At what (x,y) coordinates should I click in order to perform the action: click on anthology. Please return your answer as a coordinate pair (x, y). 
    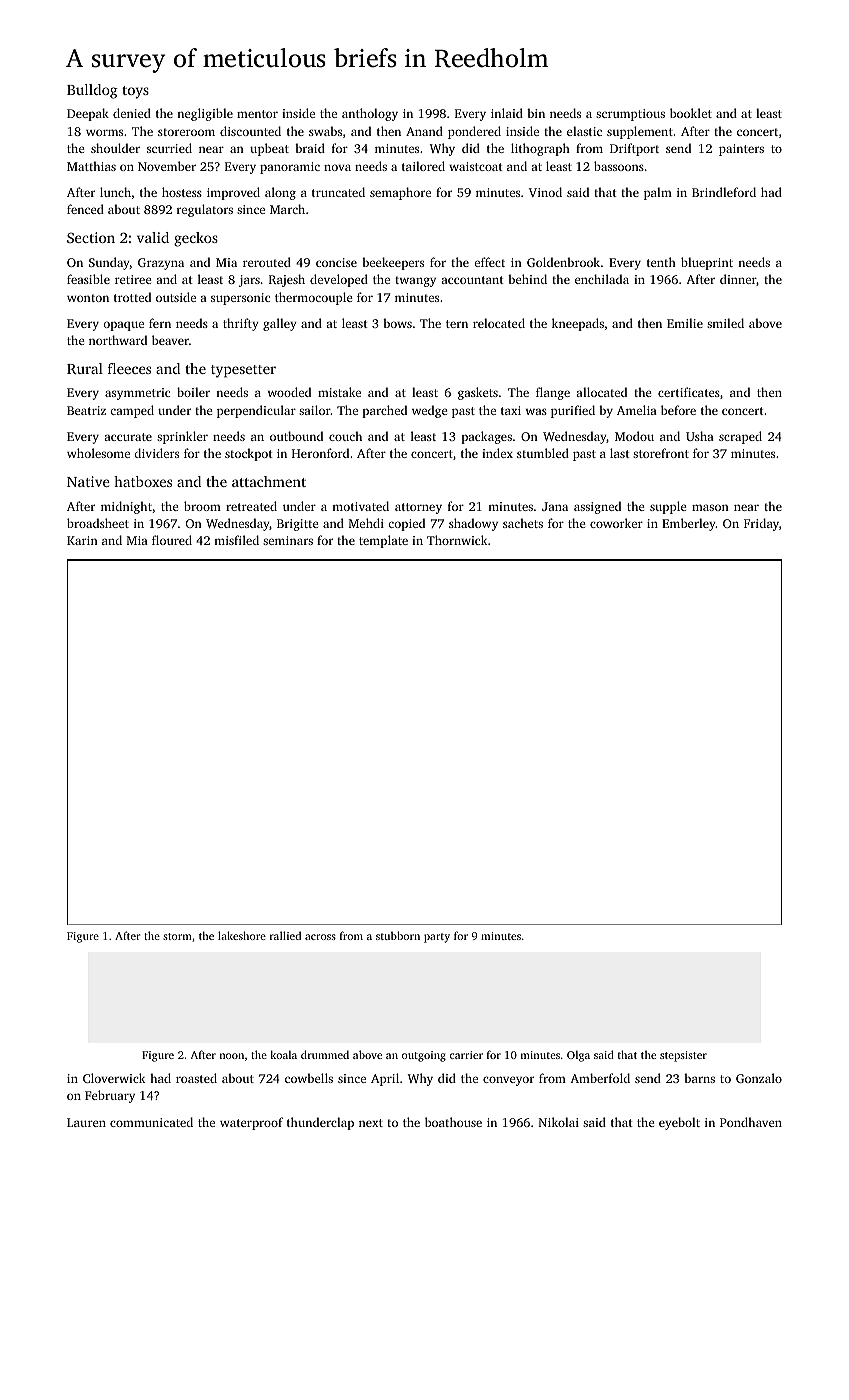
    Looking at the image, I should click on (370, 114).
